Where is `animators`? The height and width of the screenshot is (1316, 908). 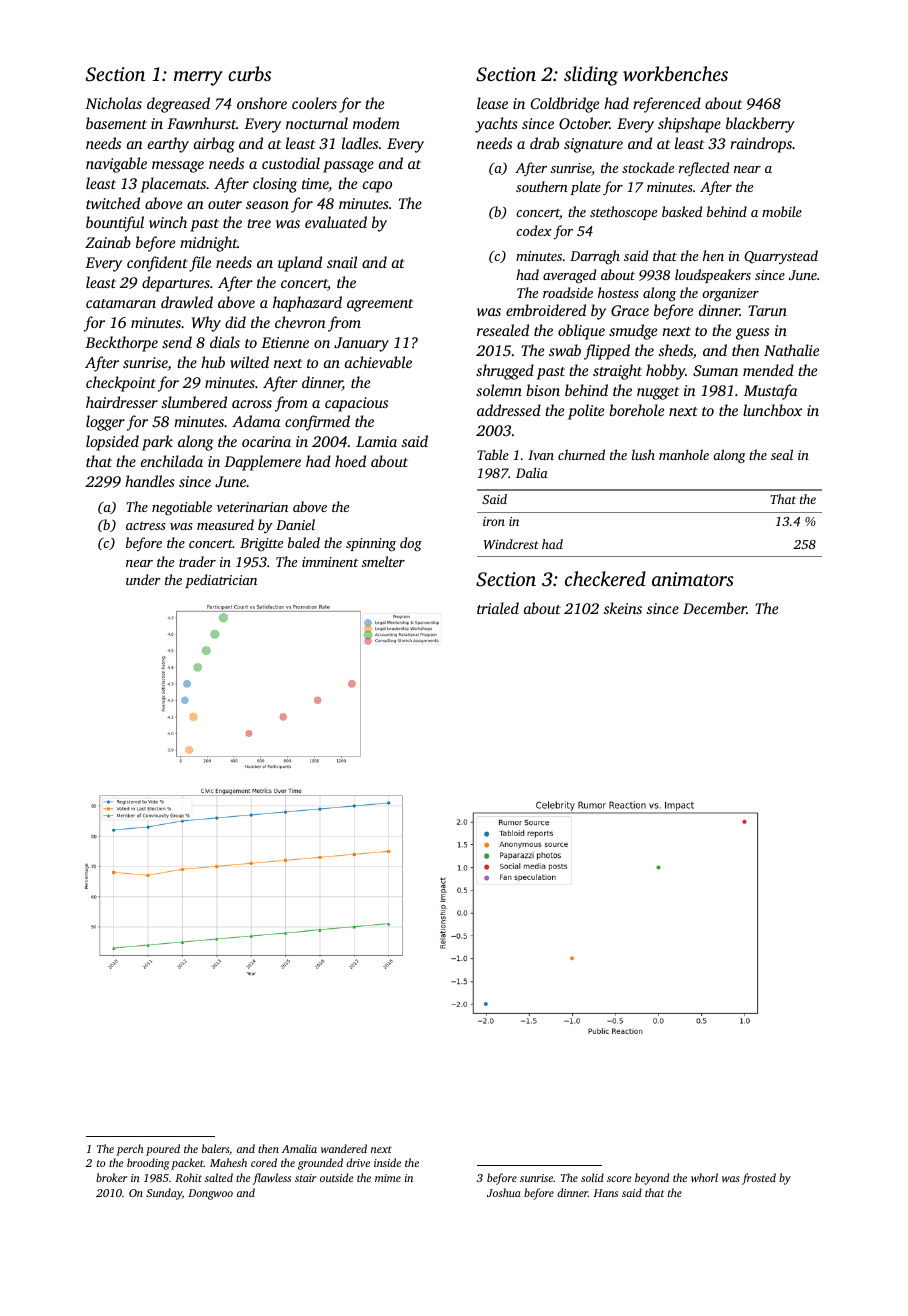 animators is located at coordinates (693, 579).
